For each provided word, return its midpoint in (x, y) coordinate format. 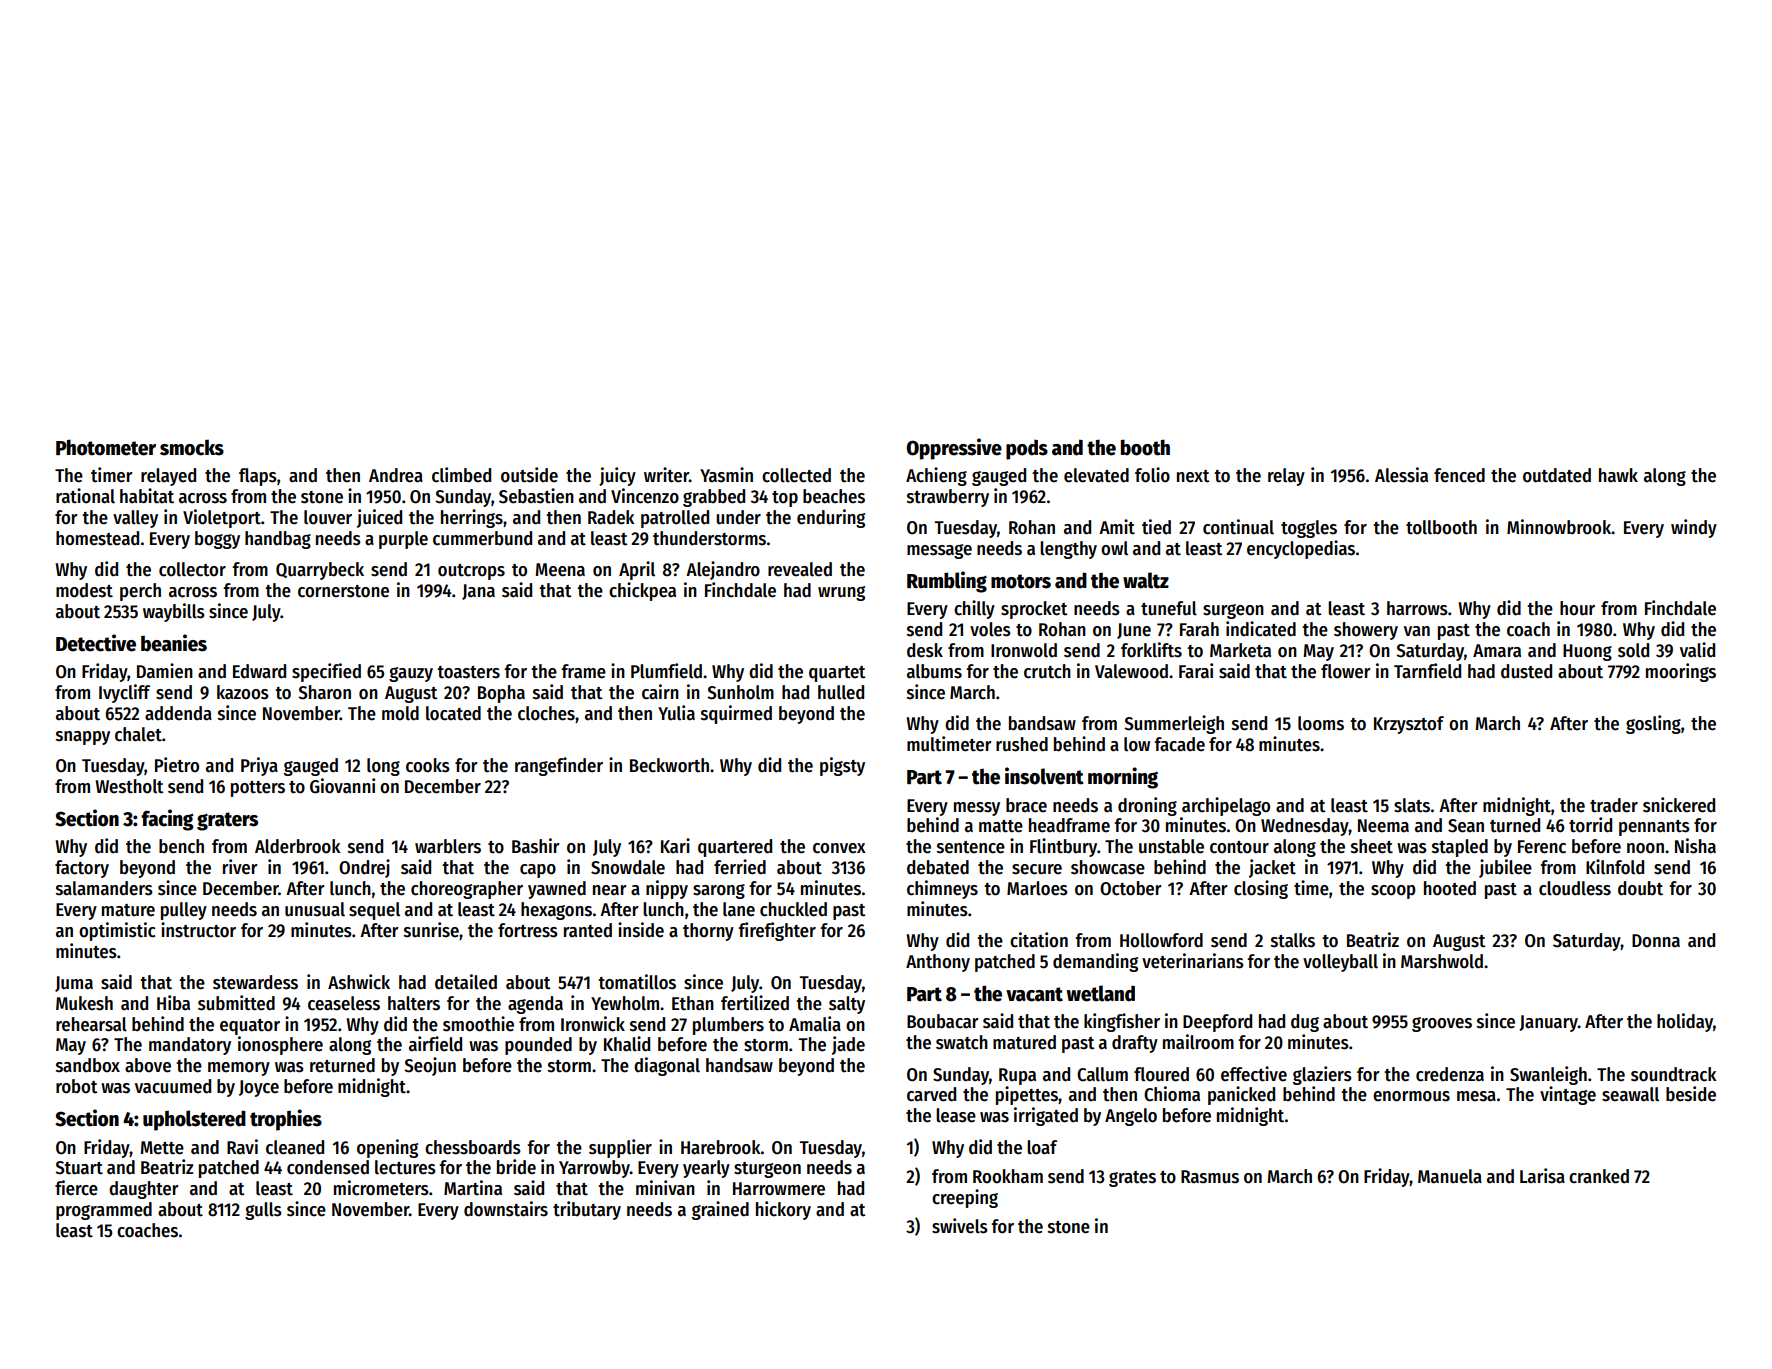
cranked (1599, 1176)
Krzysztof (1409, 725)
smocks (192, 447)
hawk (1618, 475)
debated (938, 867)
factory (82, 869)
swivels (960, 1226)
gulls (263, 1211)
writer (666, 475)
